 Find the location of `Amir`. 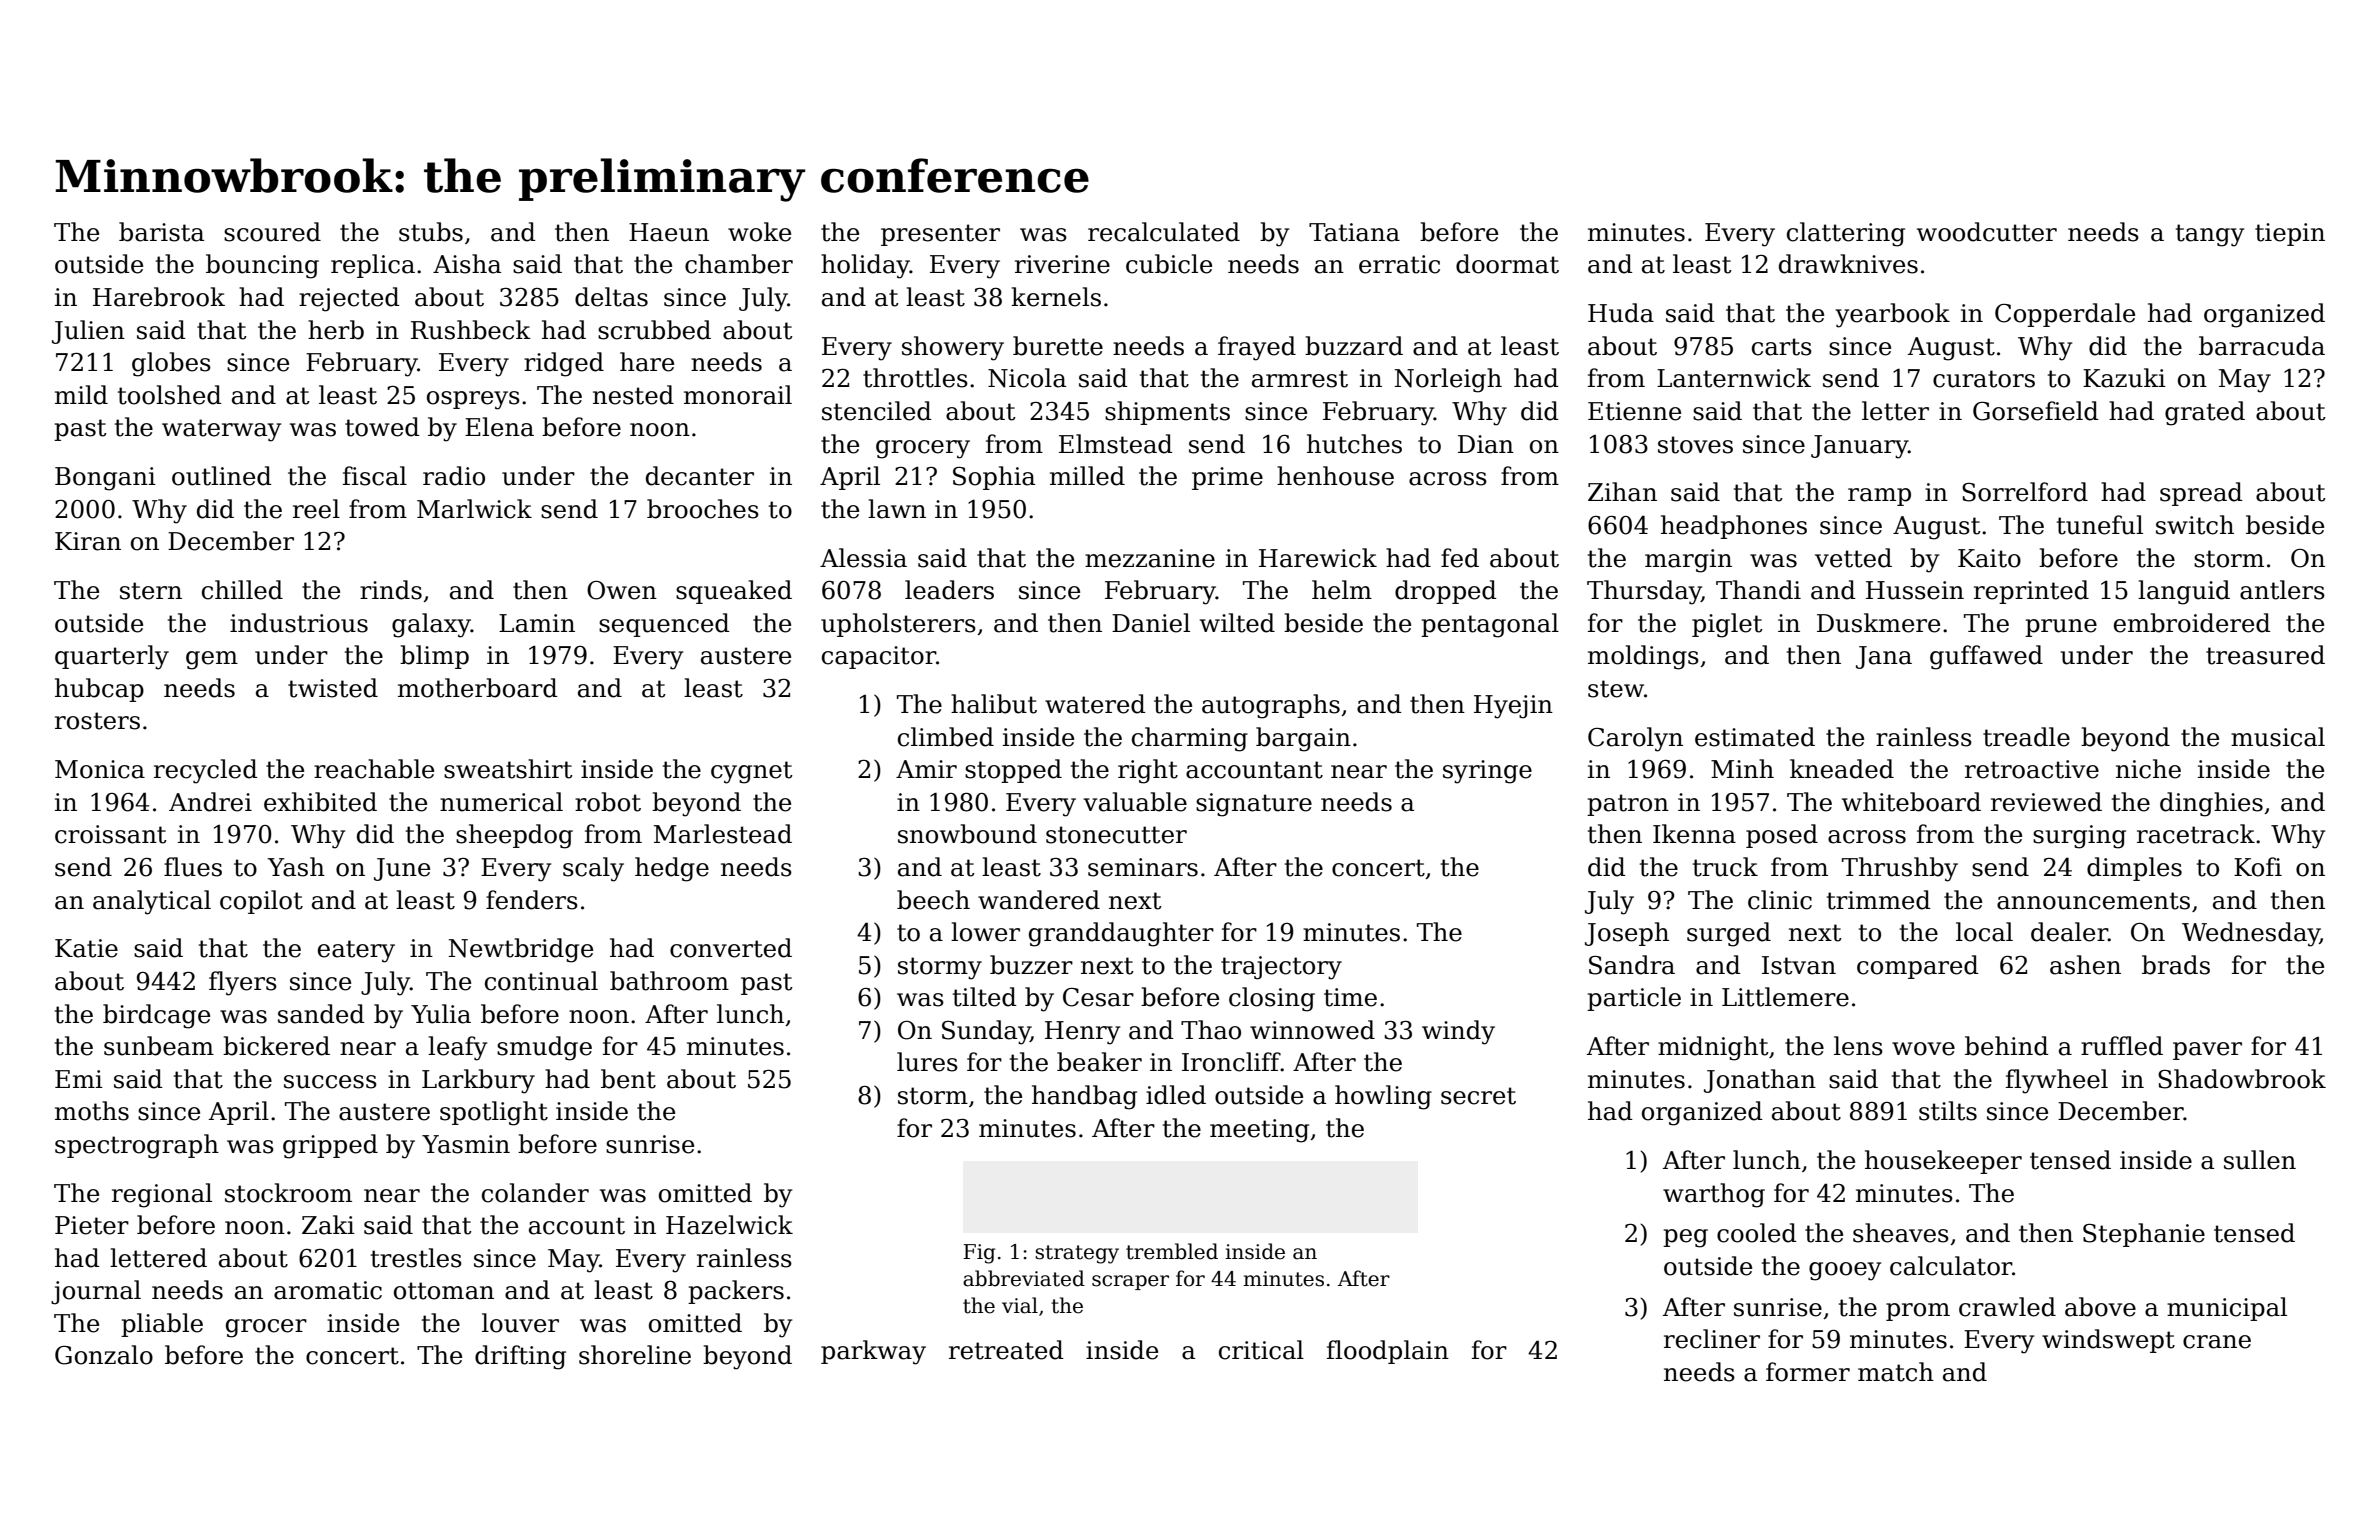

Amir is located at coordinates (926, 769).
